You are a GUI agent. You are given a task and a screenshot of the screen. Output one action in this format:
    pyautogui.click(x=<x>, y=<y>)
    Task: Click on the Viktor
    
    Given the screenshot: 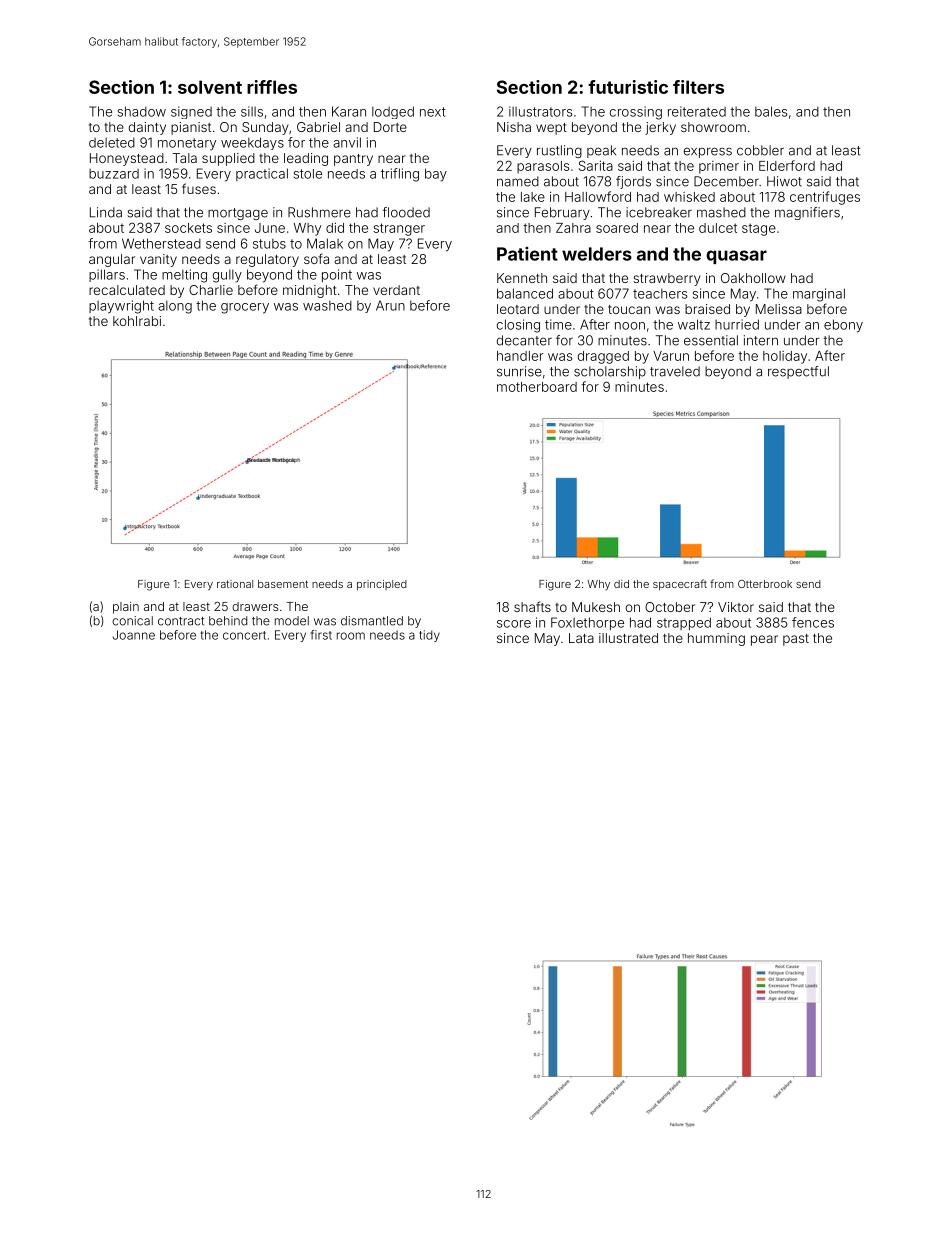 What is the action you would take?
    pyautogui.click(x=736, y=607)
